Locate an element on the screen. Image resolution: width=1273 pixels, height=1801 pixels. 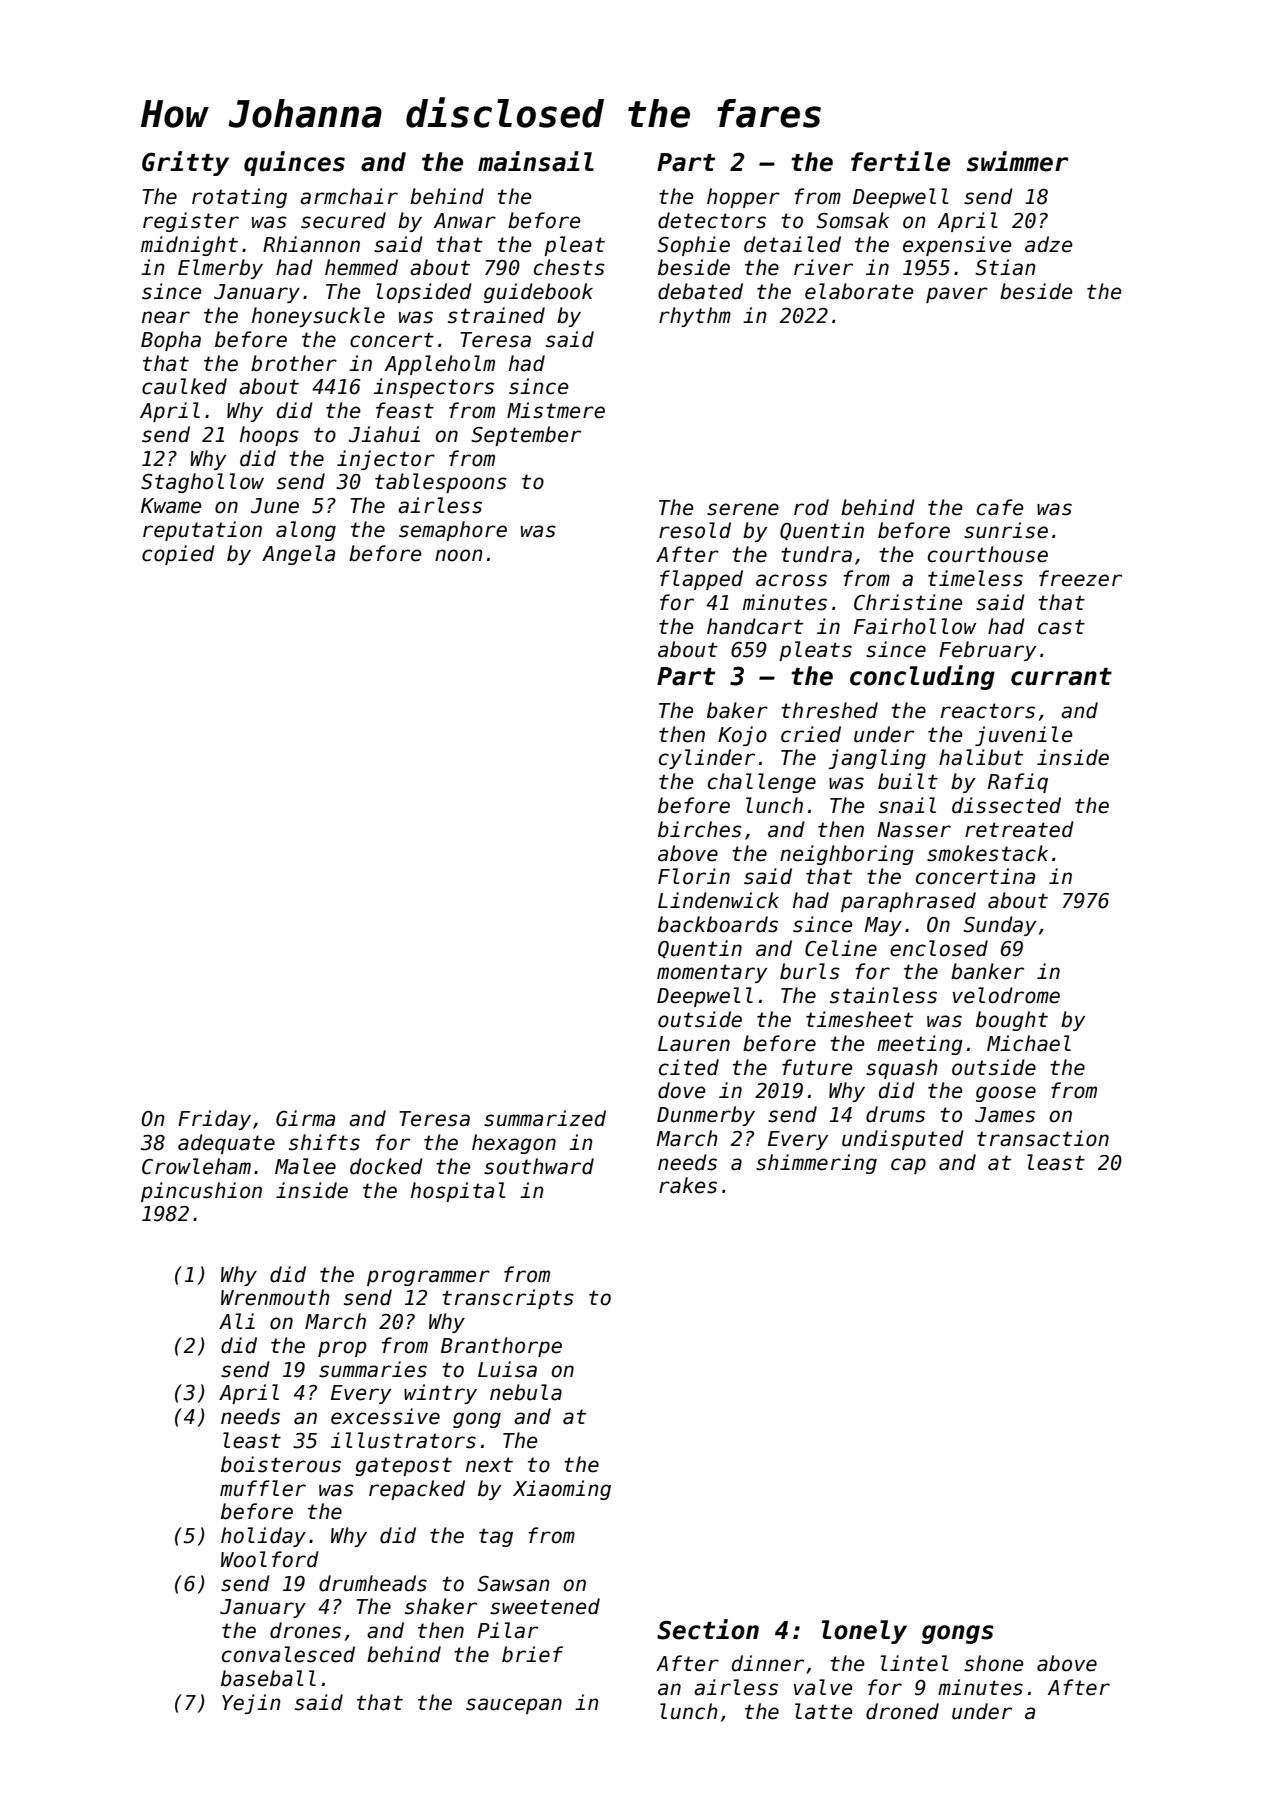
Yejin is located at coordinates (251, 1704).
